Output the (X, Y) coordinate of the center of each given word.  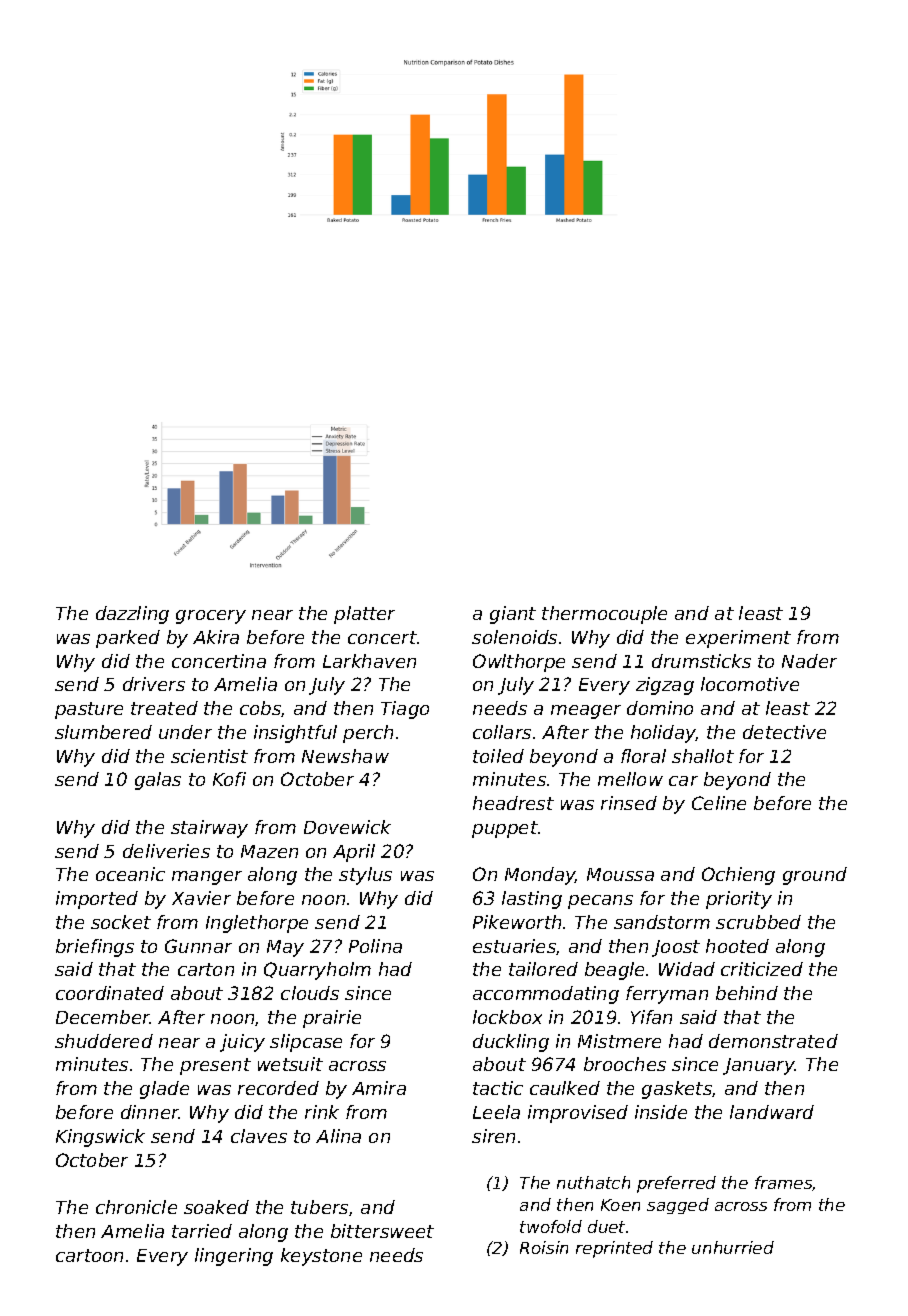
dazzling (132, 615)
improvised (578, 1114)
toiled (498, 756)
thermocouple (604, 615)
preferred (676, 1184)
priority (739, 900)
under (185, 732)
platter (364, 615)
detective (784, 732)
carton (206, 969)
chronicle (136, 1207)
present (215, 1066)
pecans (600, 902)
